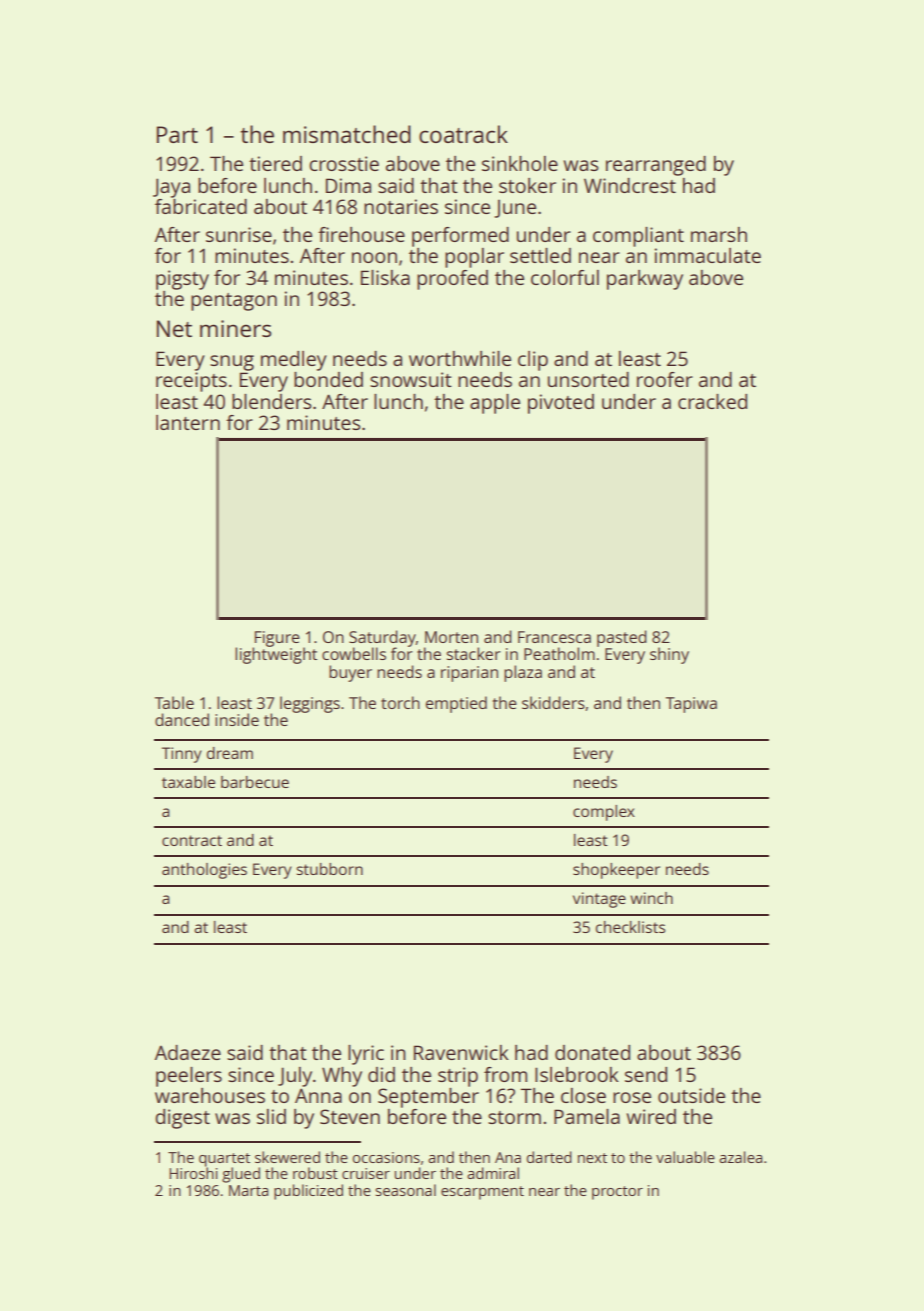 The image size is (924, 1311). What do you see at coordinates (712, 401) in the screenshot?
I see `cracked` at bounding box center [712, 401].
